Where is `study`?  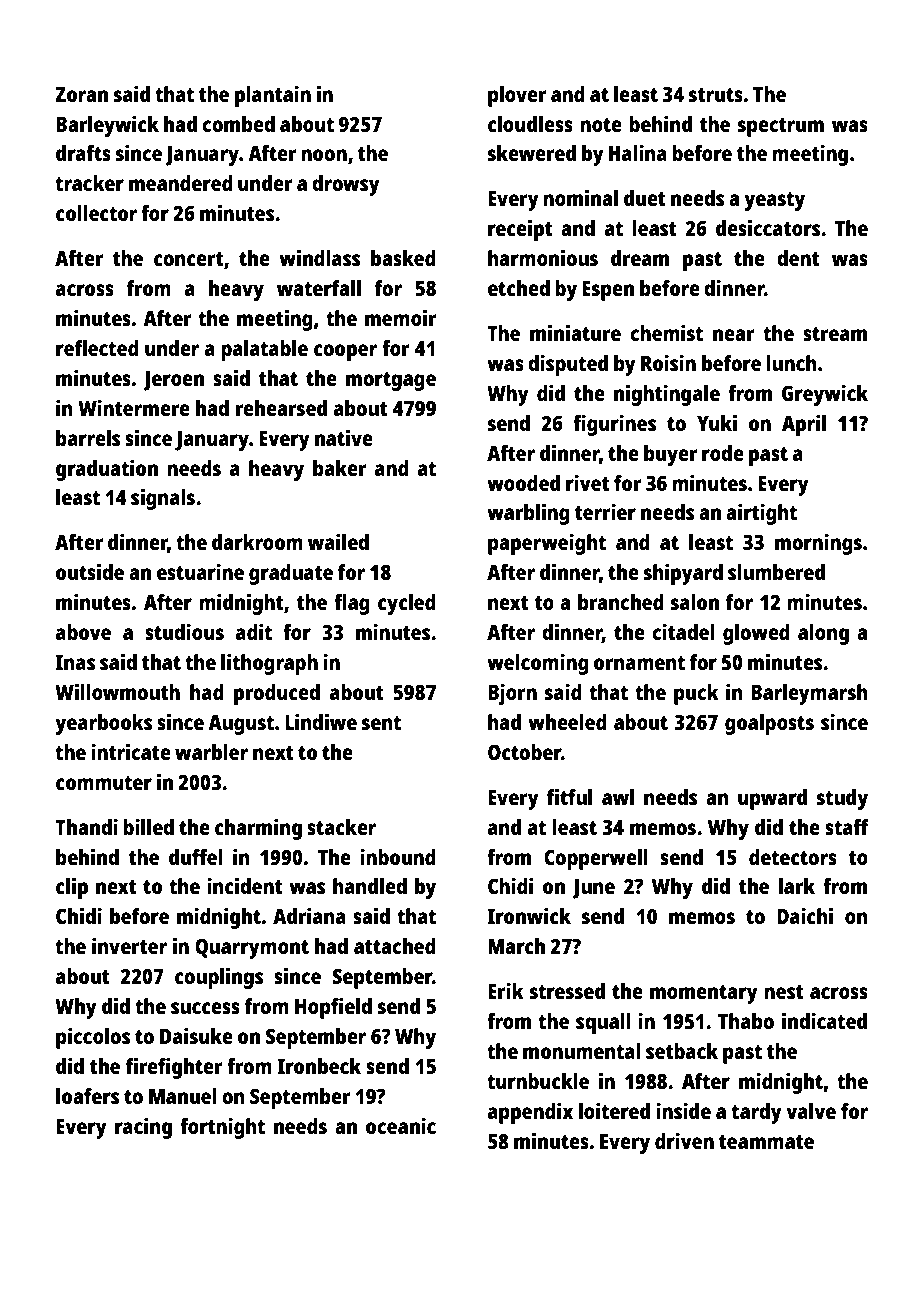
study is located at coordinates (842, 799).
